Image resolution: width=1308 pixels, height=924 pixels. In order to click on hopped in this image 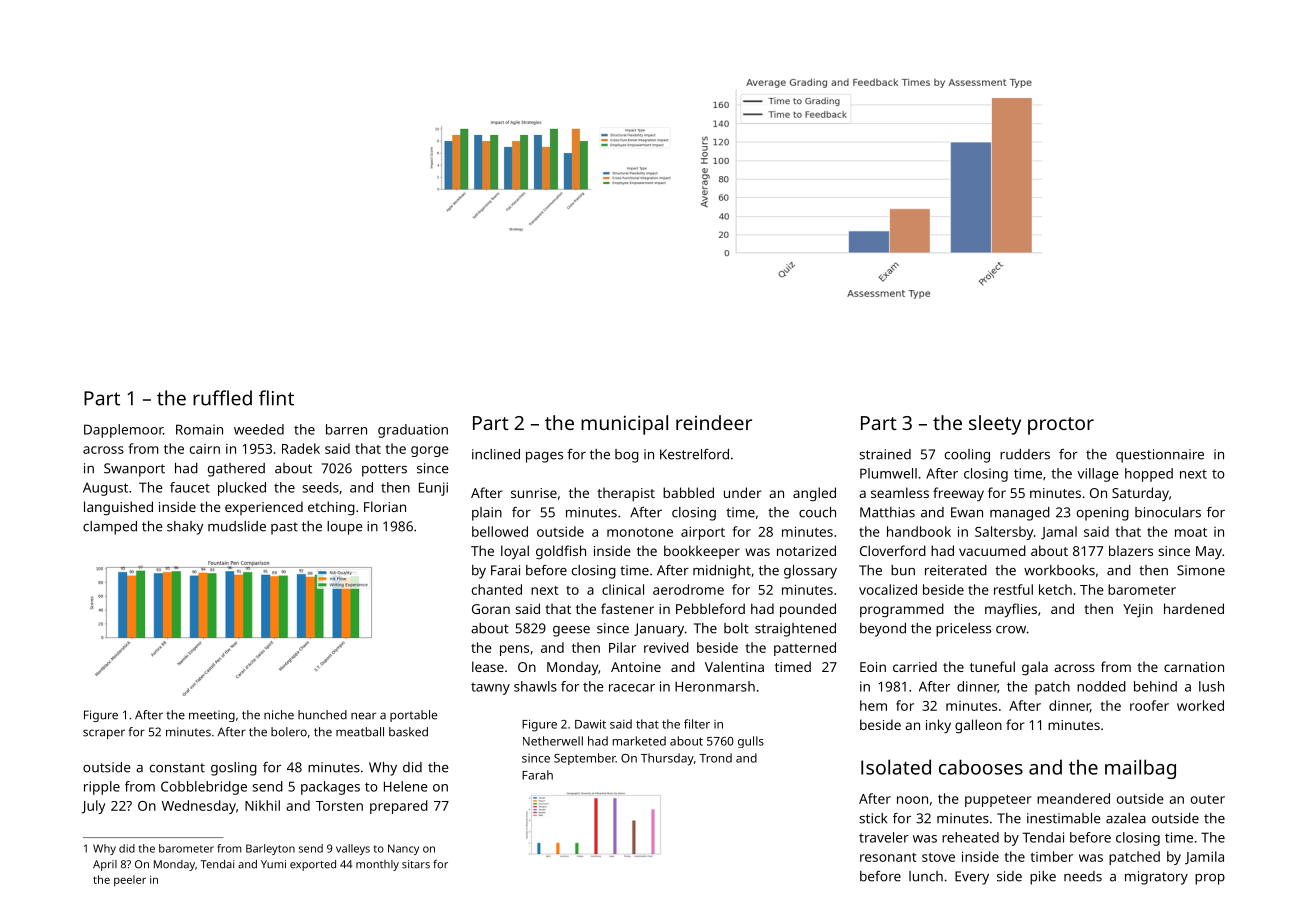, I will do `click(1149, 475)`.
